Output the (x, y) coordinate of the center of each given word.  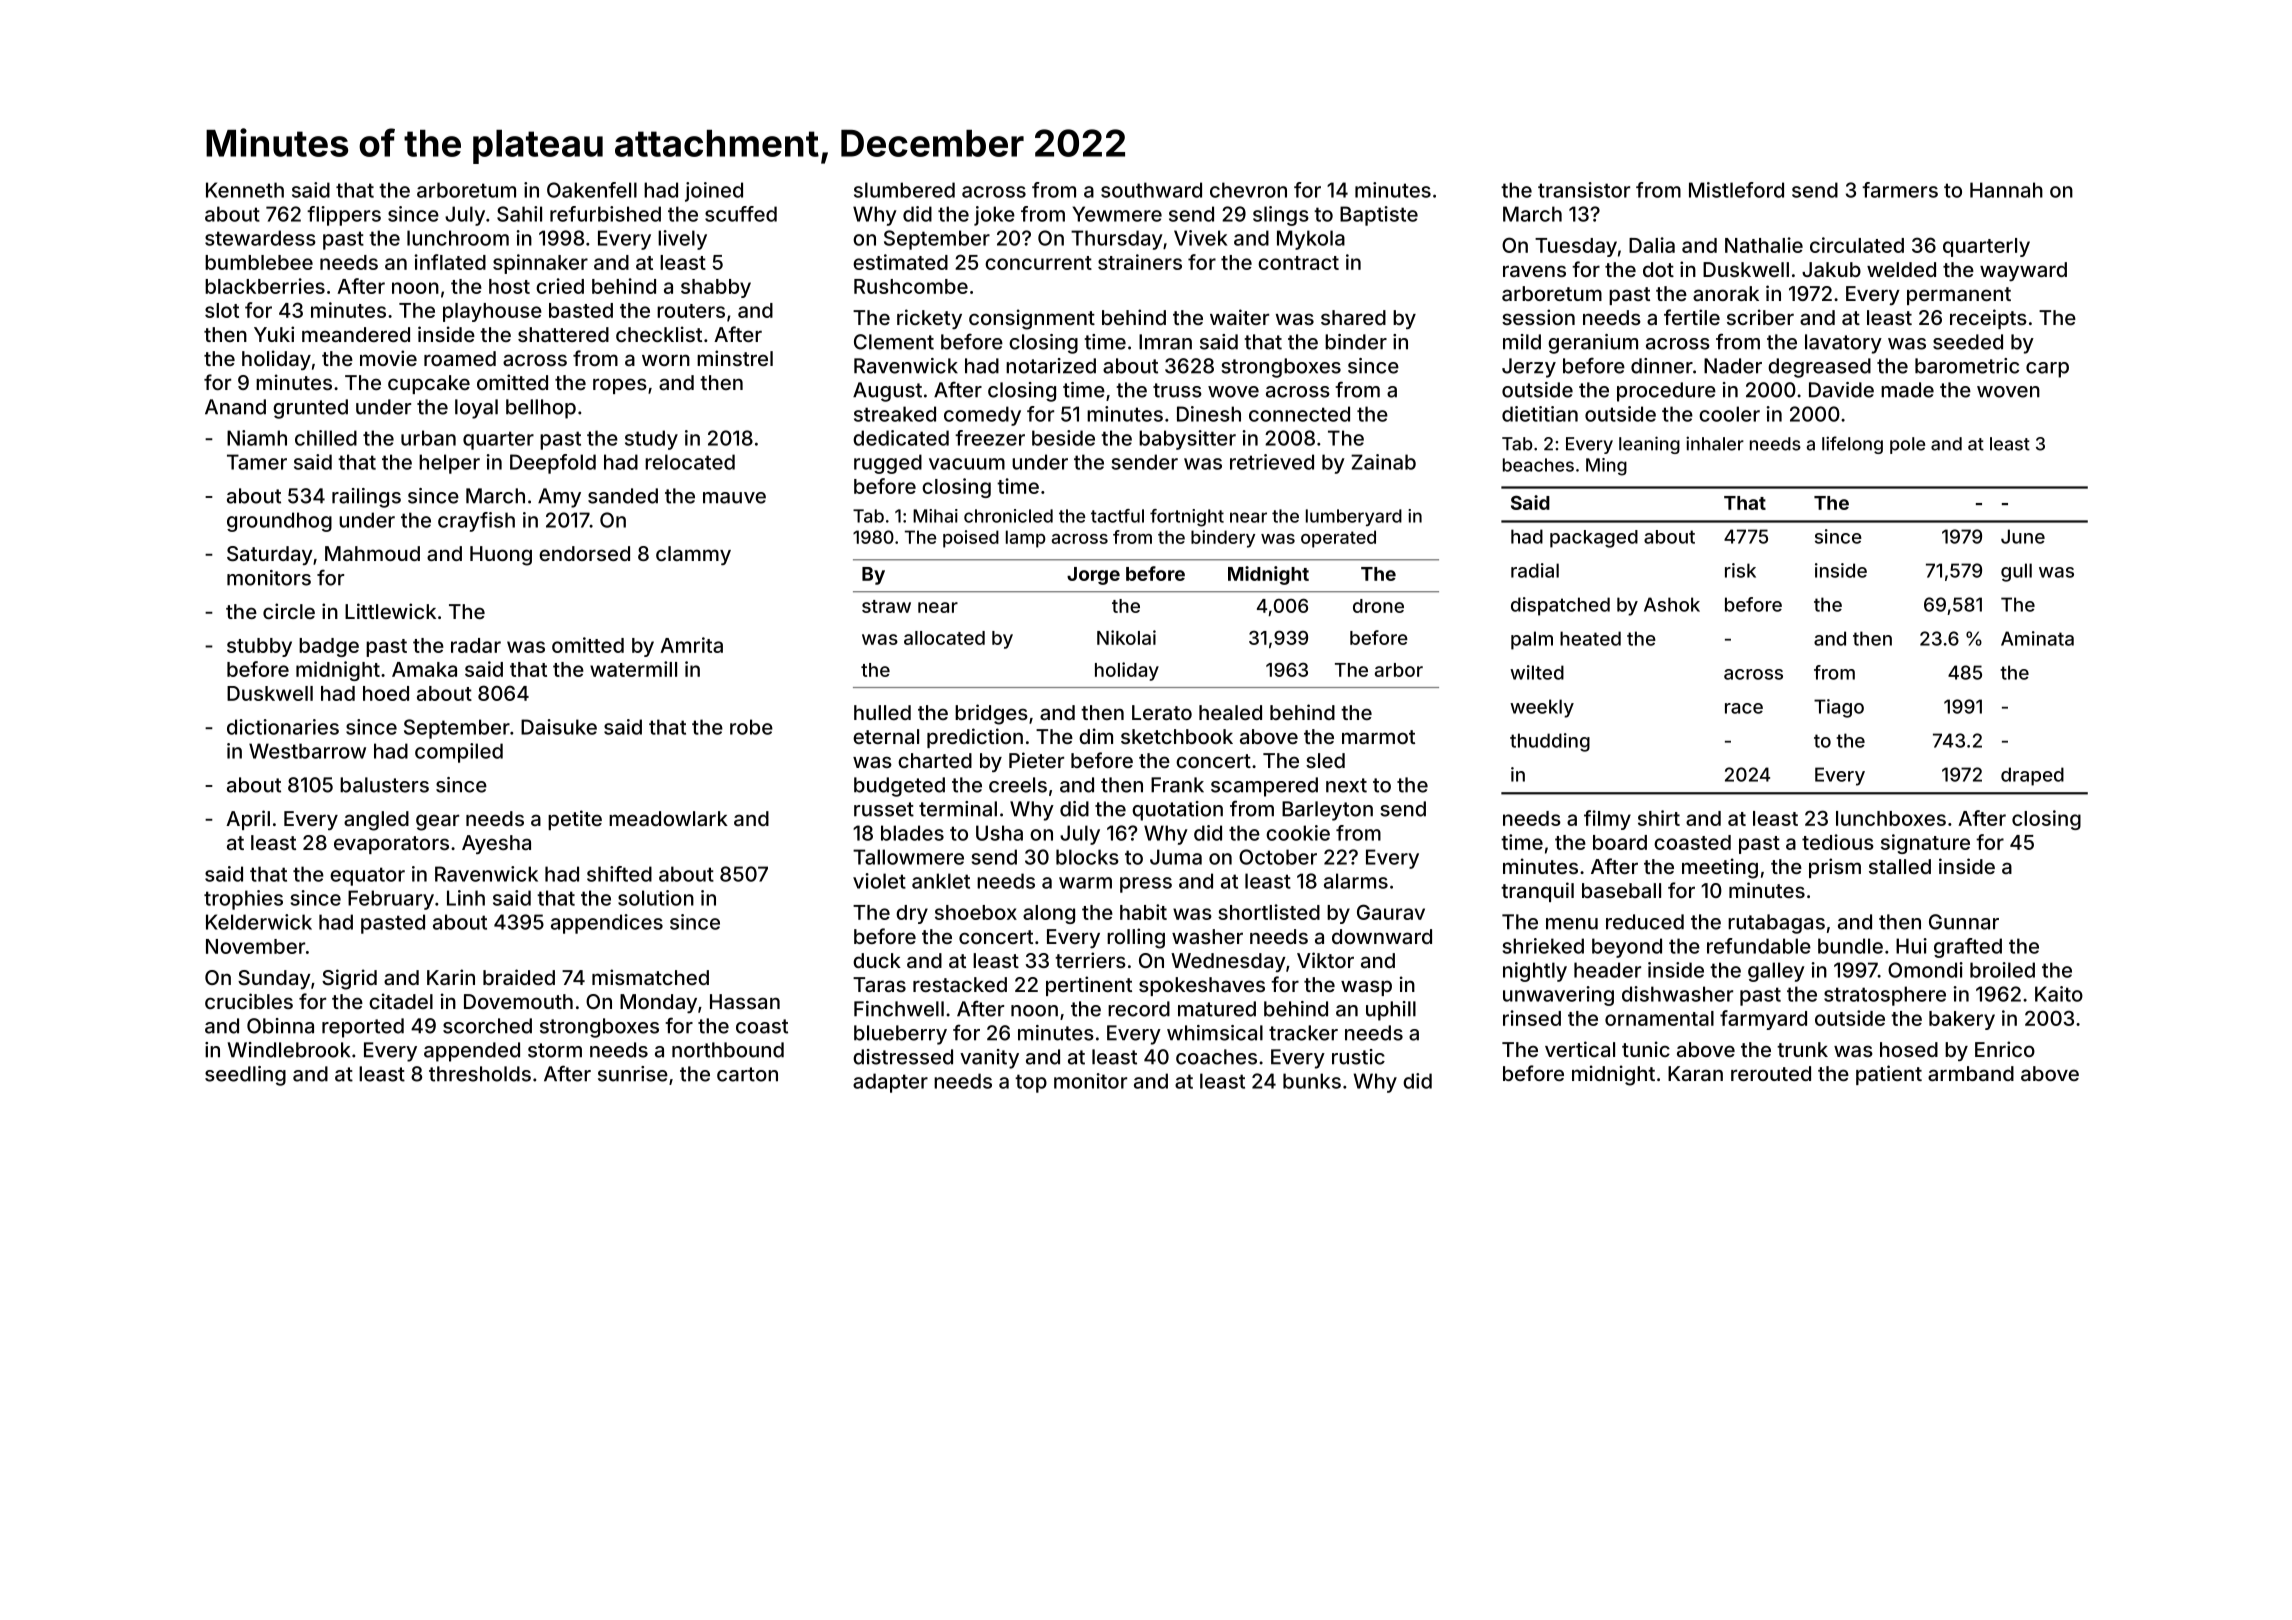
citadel (401, 1001)
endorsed (584, 553)
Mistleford (1736, 190)
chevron (1248, 190)
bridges (991, 714)
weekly (1542, 708)
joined (714, 192)
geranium (1593, 344)
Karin (451, 977)
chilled (326, 438)
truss (1177, 390)
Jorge (1093, 576)
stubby (259, 647)
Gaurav (1391, 912)
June (2023, 536)
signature (1925, 844)
